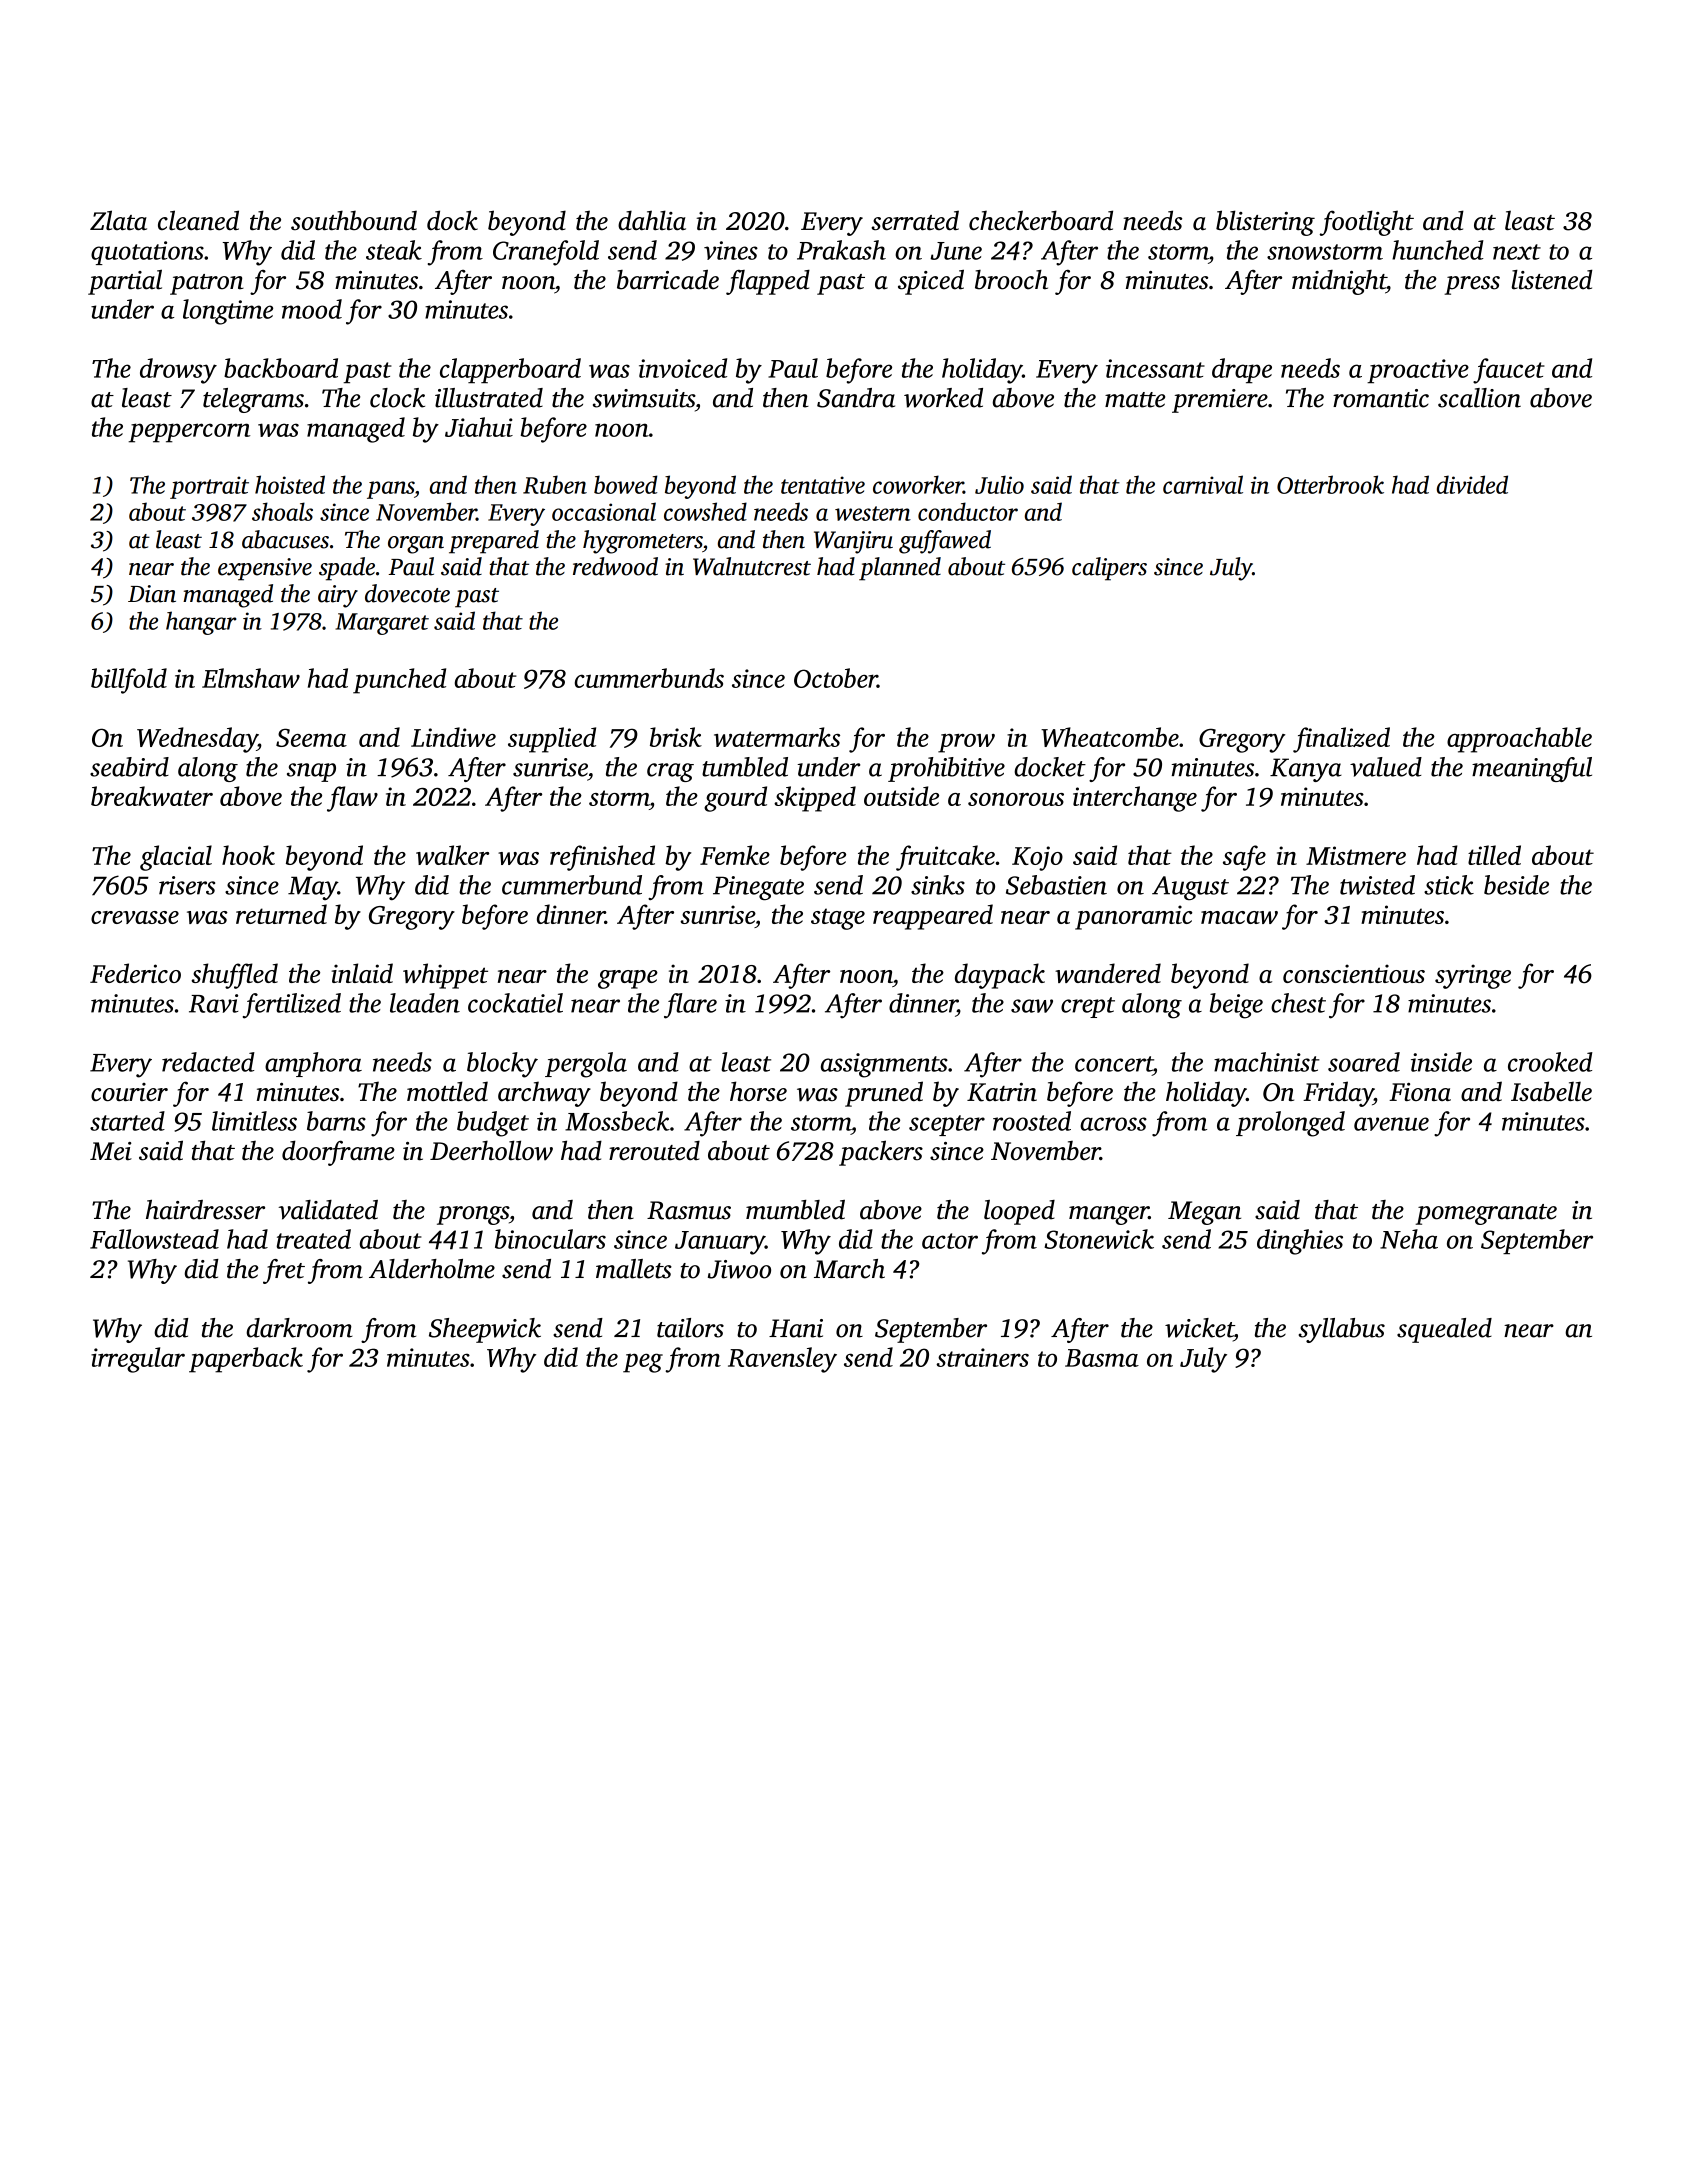  Describe the element at coordinates (198, 220) in the screenshot. I see `cleaned` at that location.
